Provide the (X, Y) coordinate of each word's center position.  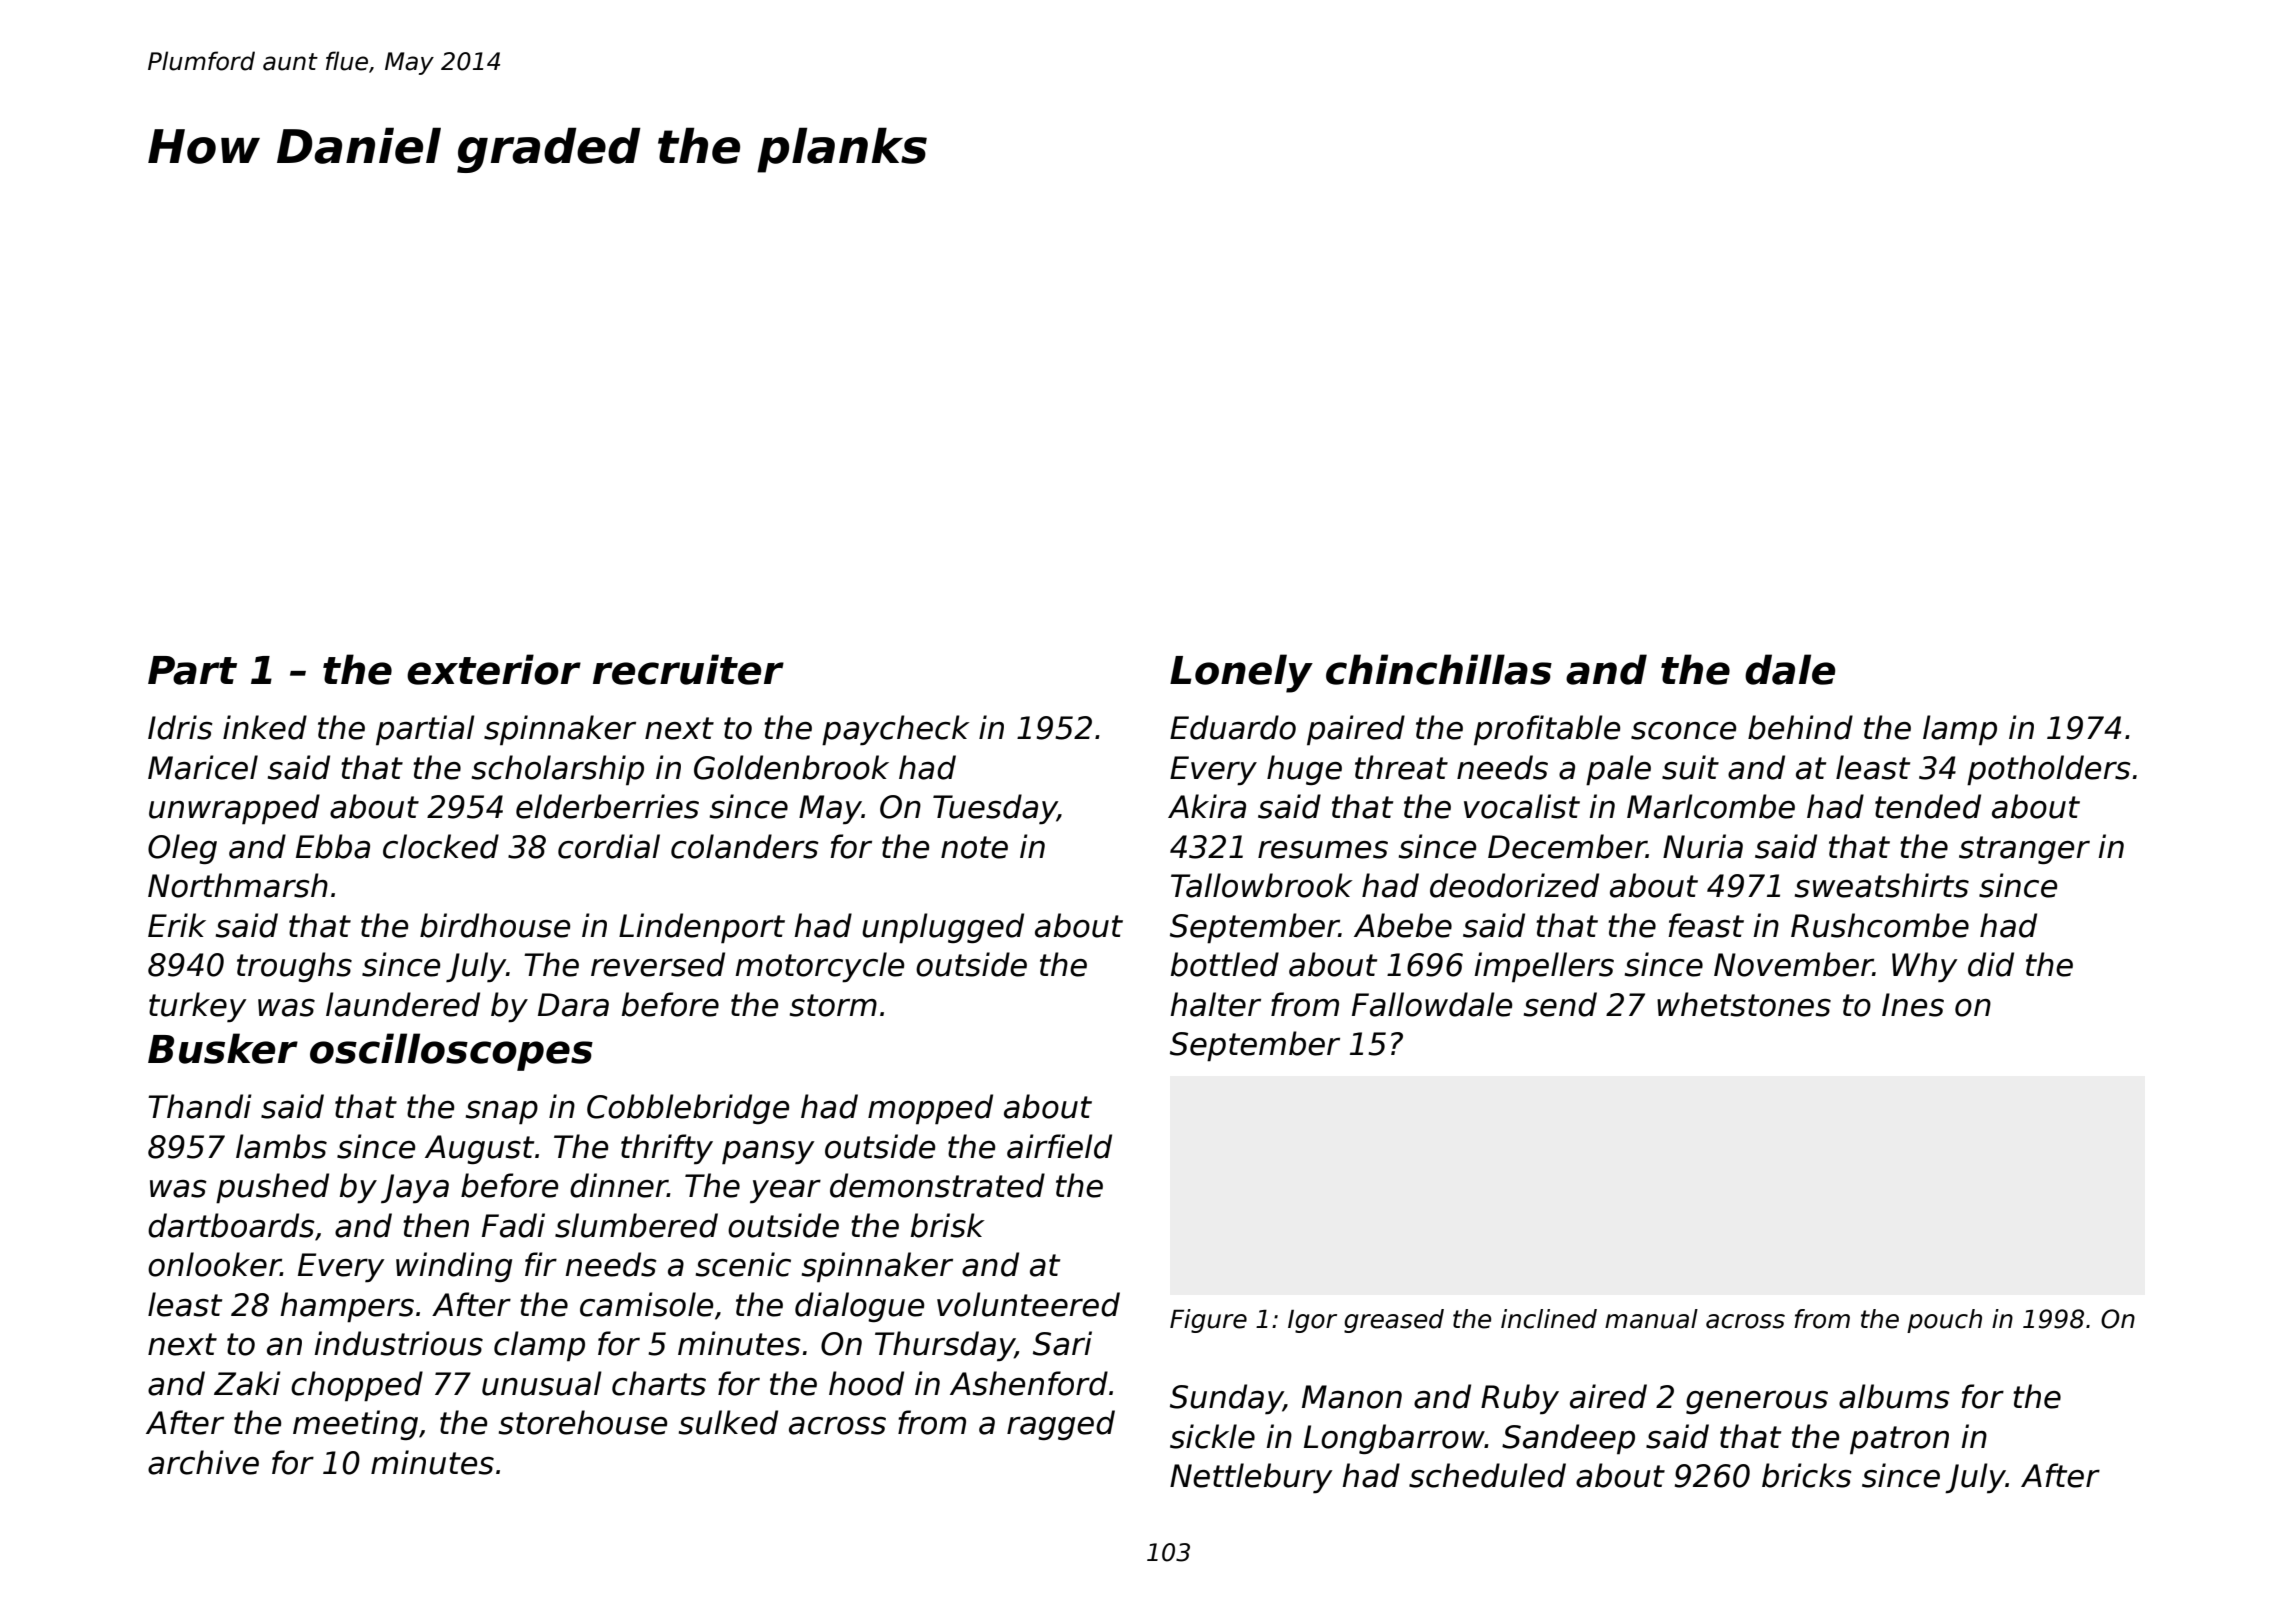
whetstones (1744, 1004)
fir (541, 1264)
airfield (1059, 1146)
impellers (1544, 967)
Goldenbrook (791, 767)
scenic (743, 1264)
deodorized (1514, 885)
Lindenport (702, 928)
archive (203, 1462)
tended (1928, 806)
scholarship (558, 770)
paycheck (896, 730)
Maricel (203, 767)
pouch (1944, 1321)
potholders (2049, 770)
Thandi (200, 1106)
